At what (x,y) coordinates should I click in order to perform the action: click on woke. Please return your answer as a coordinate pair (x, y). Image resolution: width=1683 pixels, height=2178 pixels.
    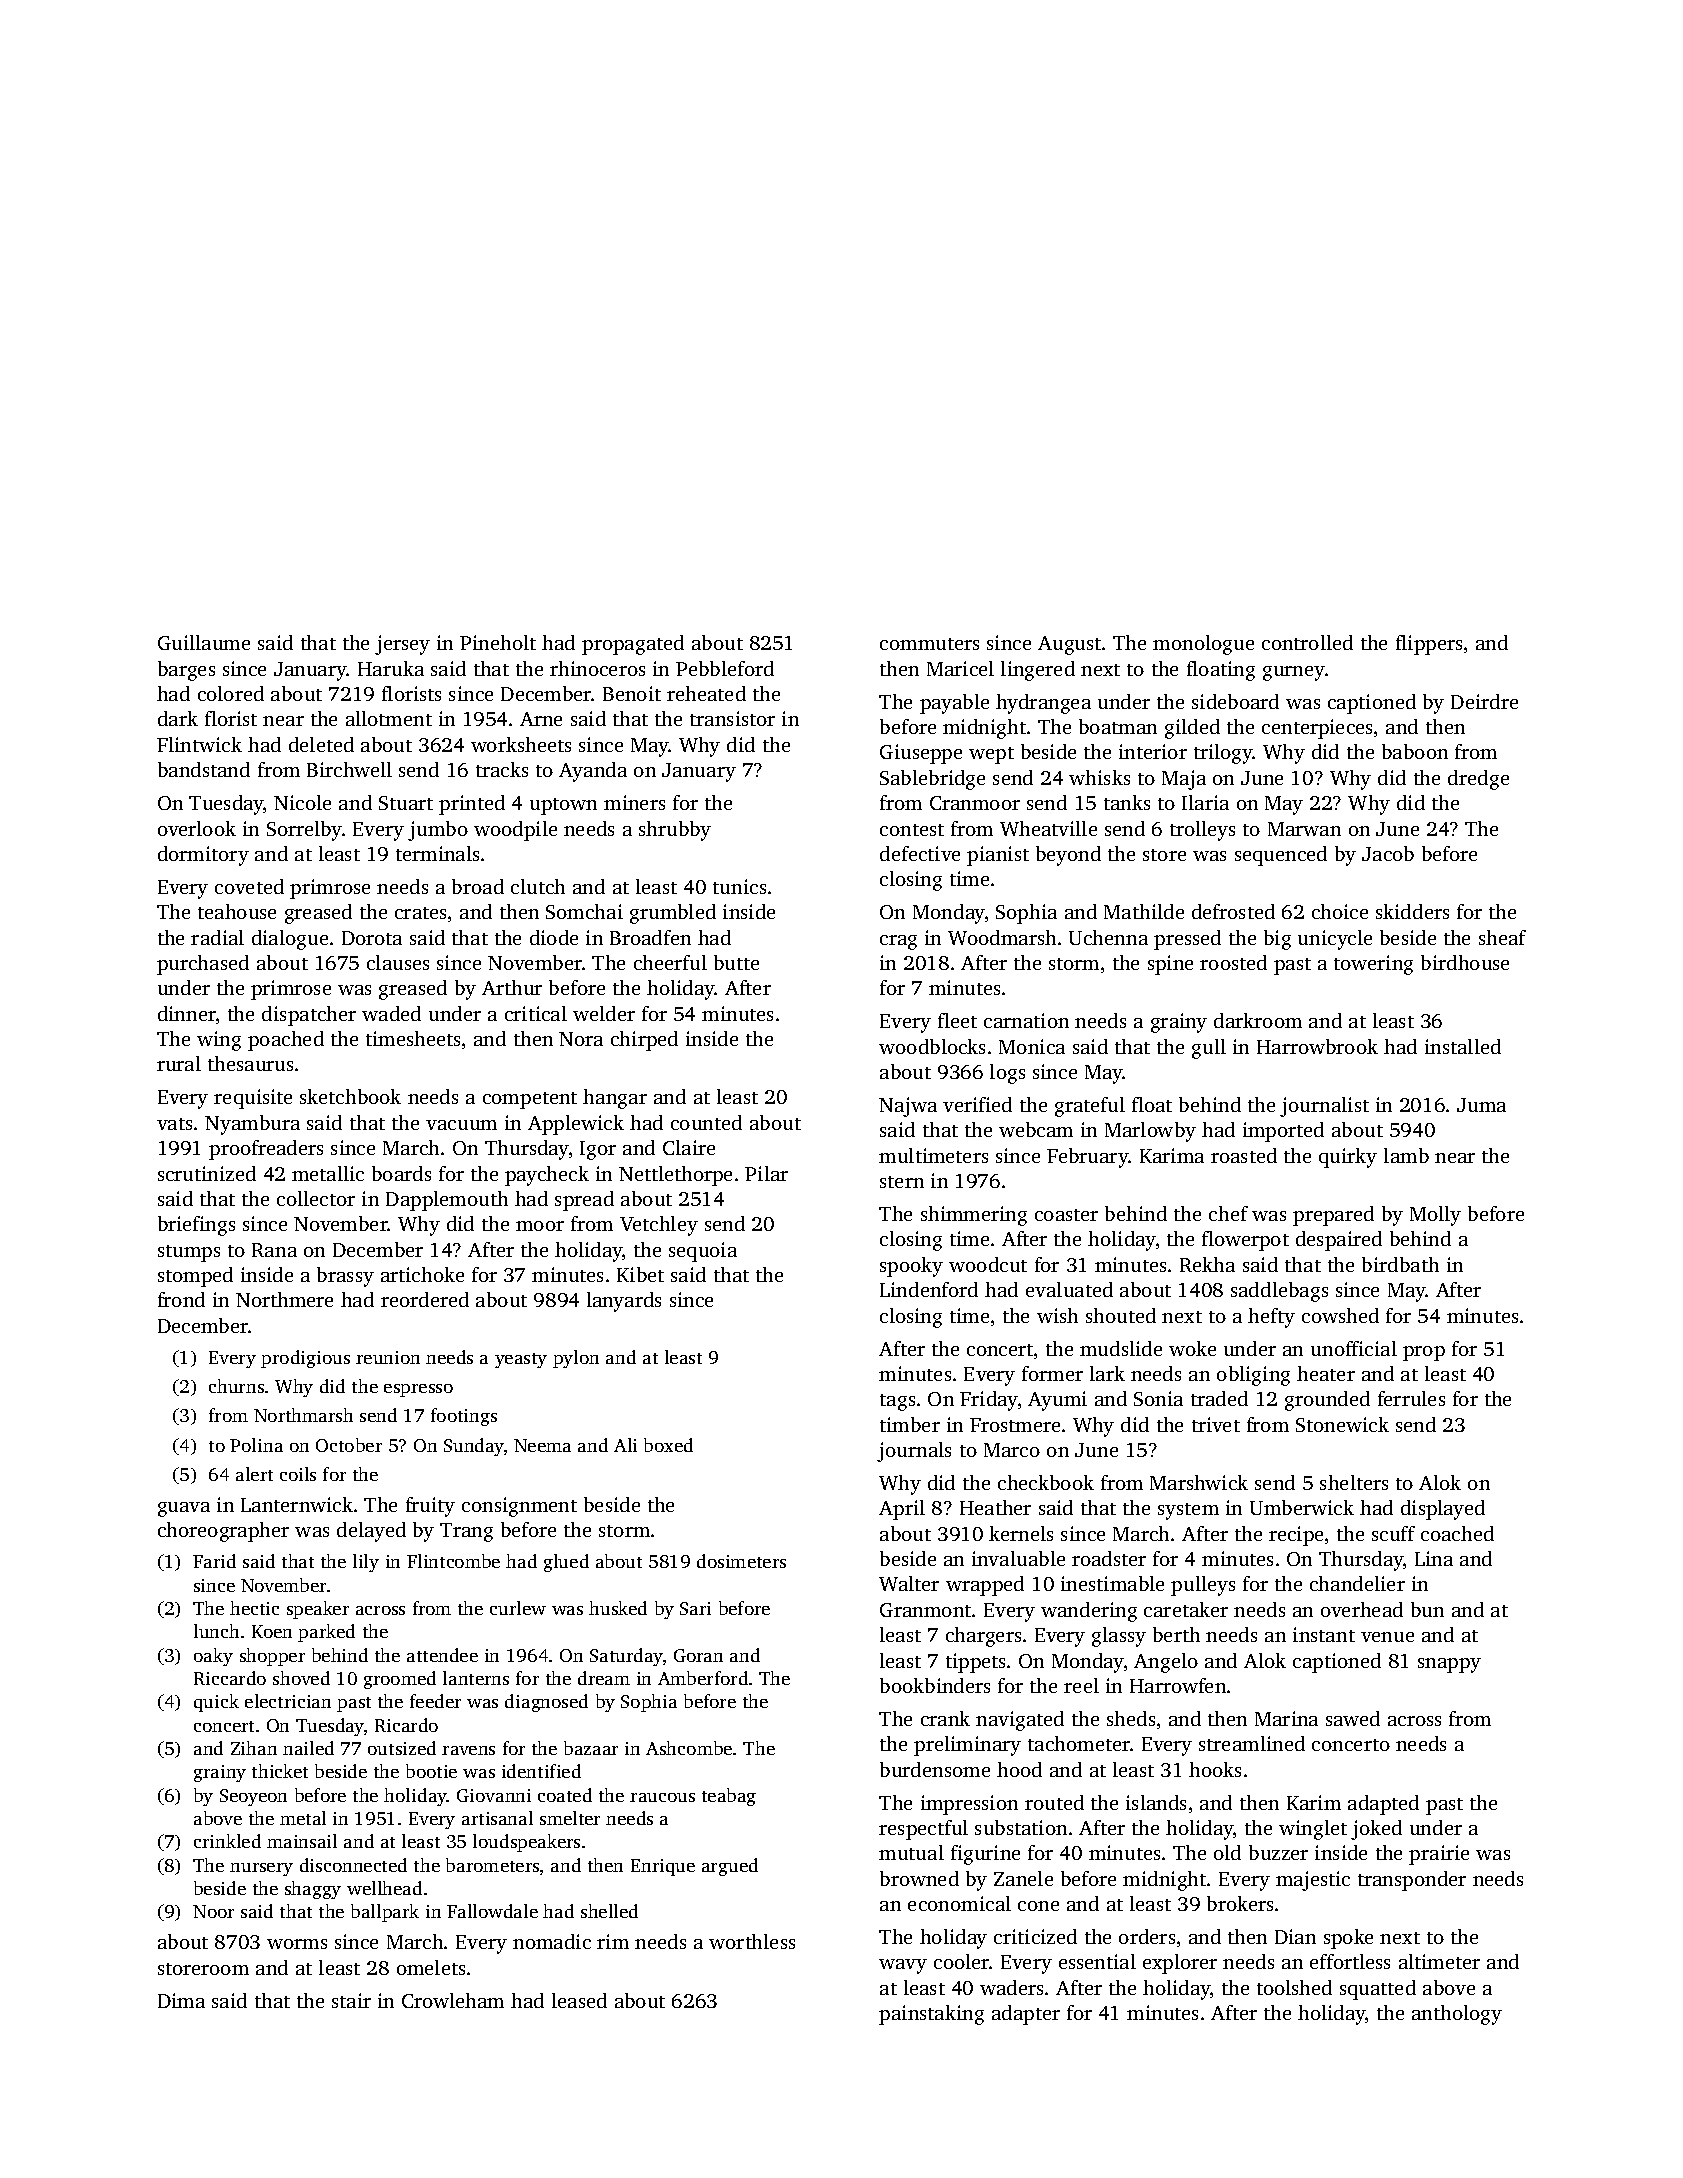
    Looking at the image, I should click on (1192, 1348).
